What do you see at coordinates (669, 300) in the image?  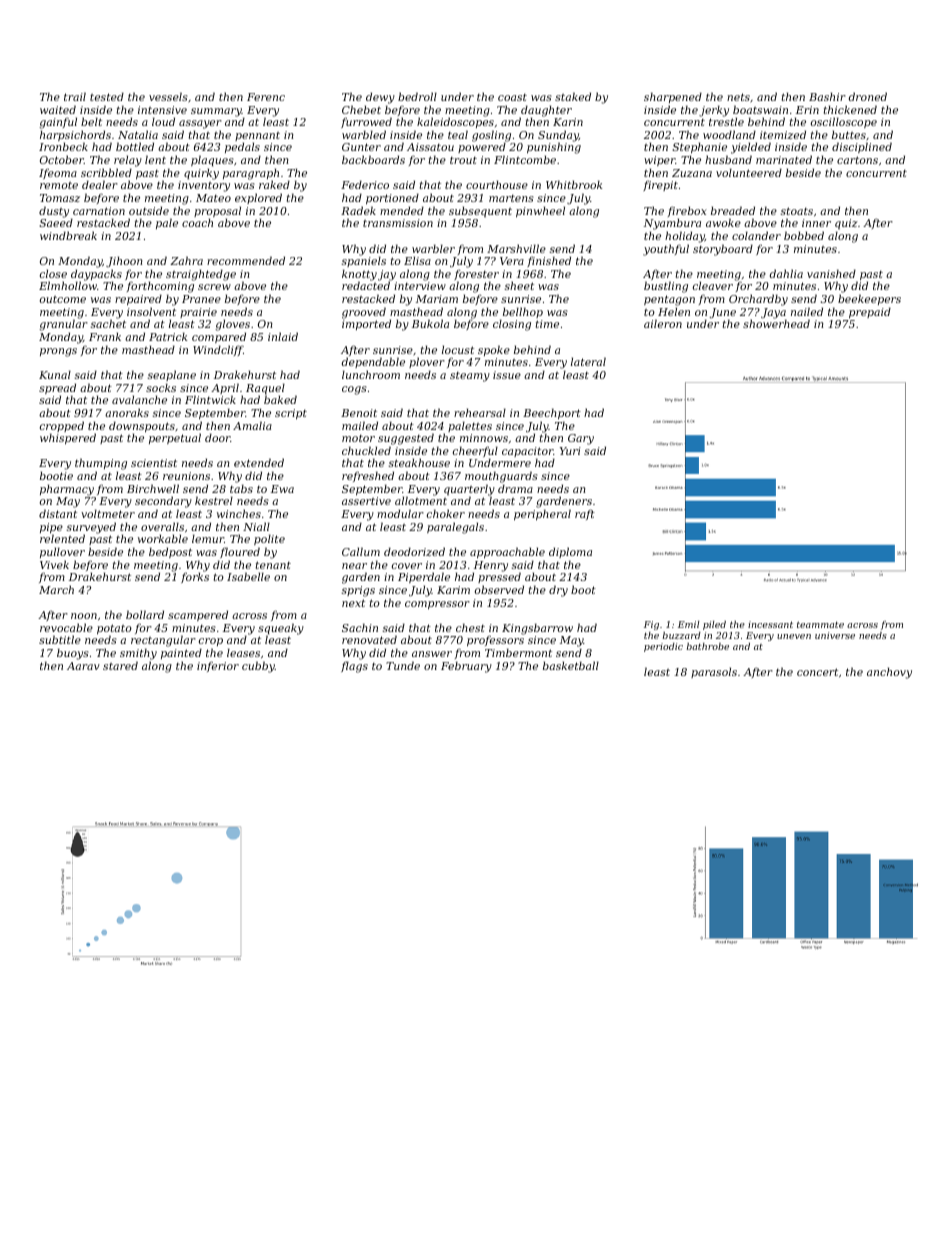 I see `pentagon` at bounding box center [669, 300].
